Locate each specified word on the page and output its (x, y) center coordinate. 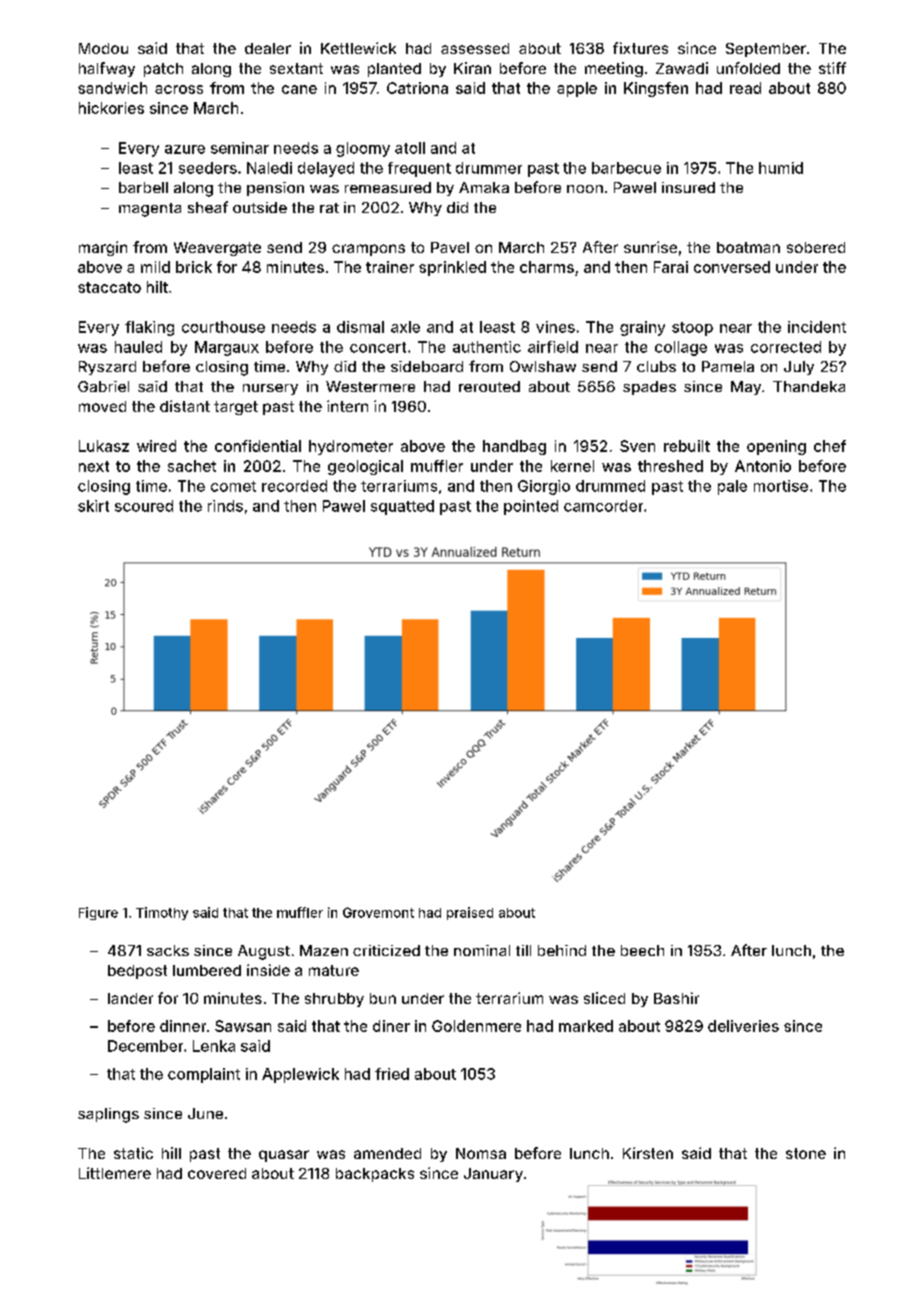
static (133, 1153)
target (236, 408)
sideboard (427, 366)
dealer (268, 48)
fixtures (640, 48)
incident (817, 327)
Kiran (472, 68)
